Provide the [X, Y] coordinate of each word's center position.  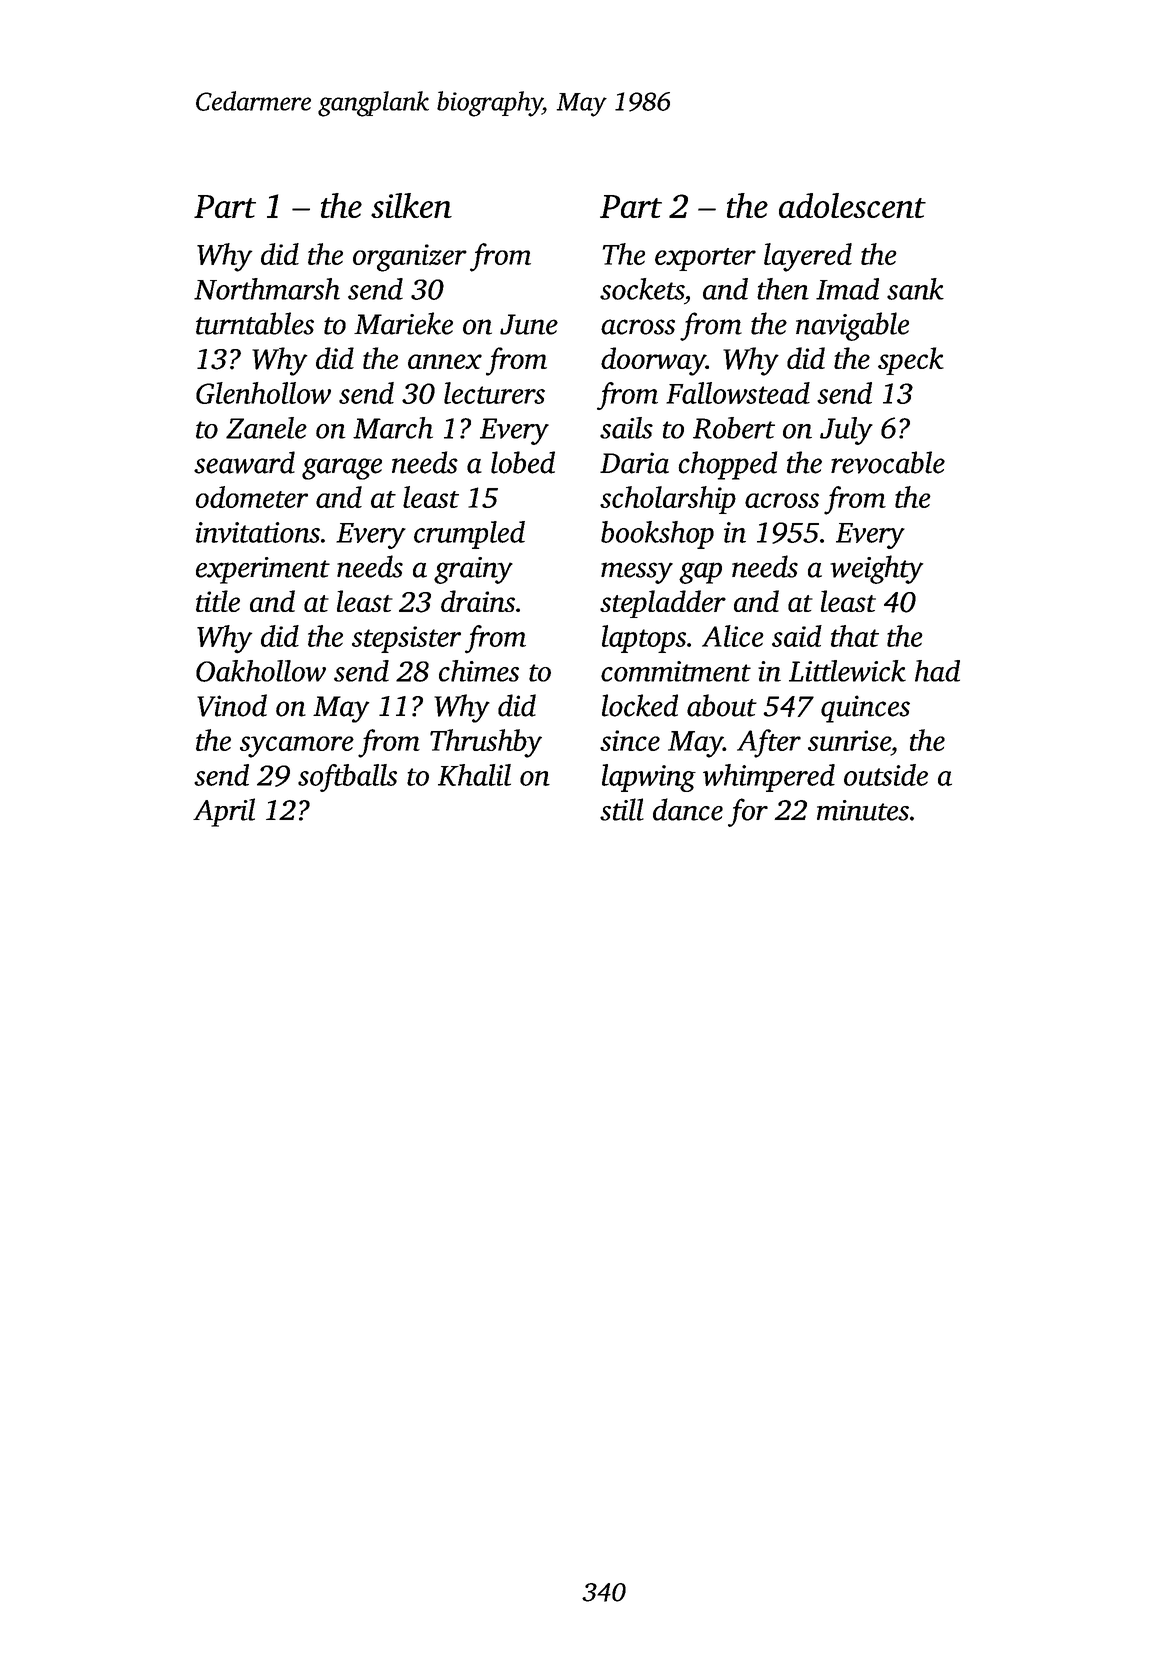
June [529, 324]
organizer [410, 258]
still [622, 809]
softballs [347, 778]
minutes [863, 810]
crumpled [469, 535]
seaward [244, 462]
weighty [876, 569]
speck [911, 361]
